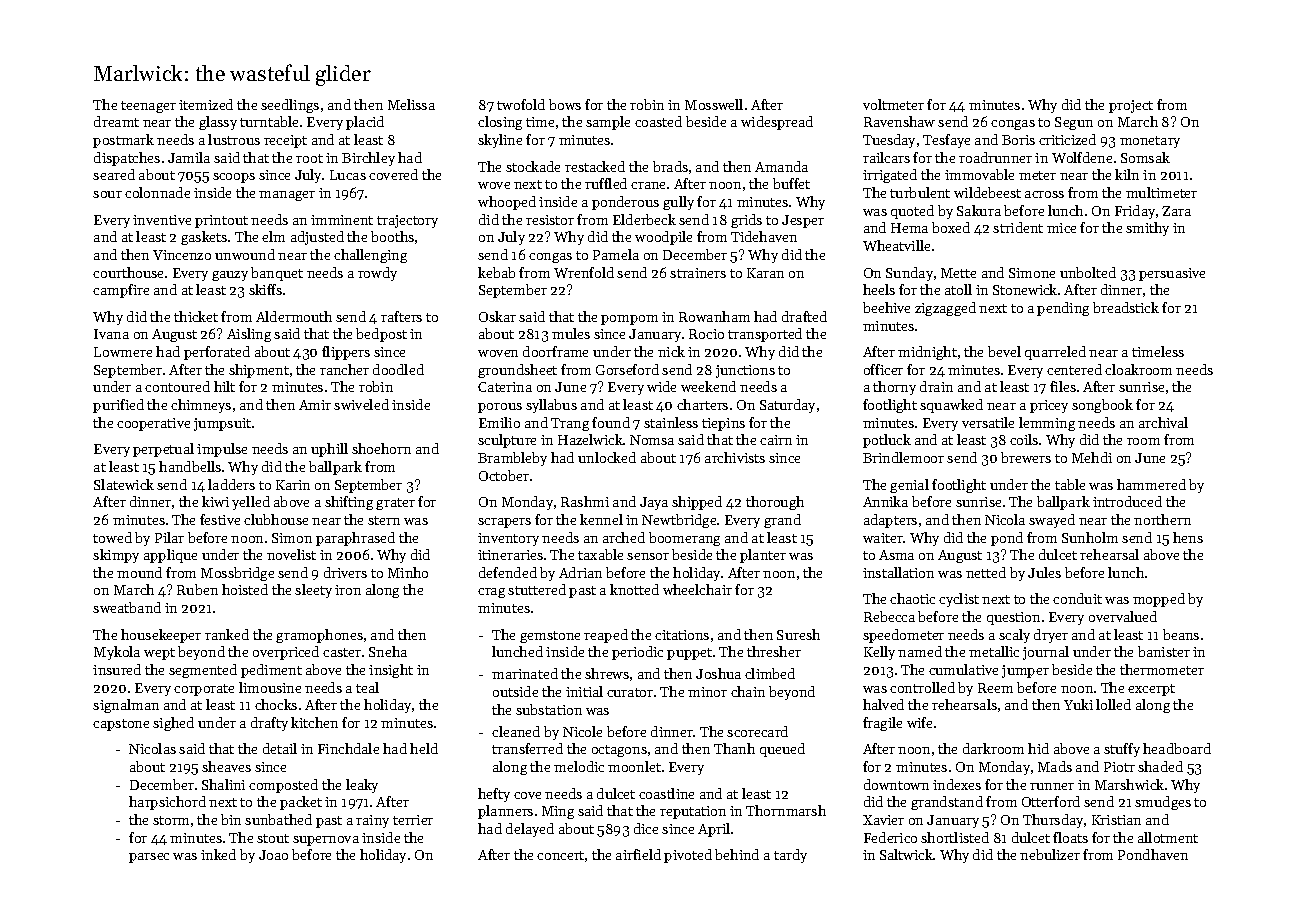 Image resolution: width=1308 pixels, height=924 pixels. I want to click on Saturday, so click(787, 406).
